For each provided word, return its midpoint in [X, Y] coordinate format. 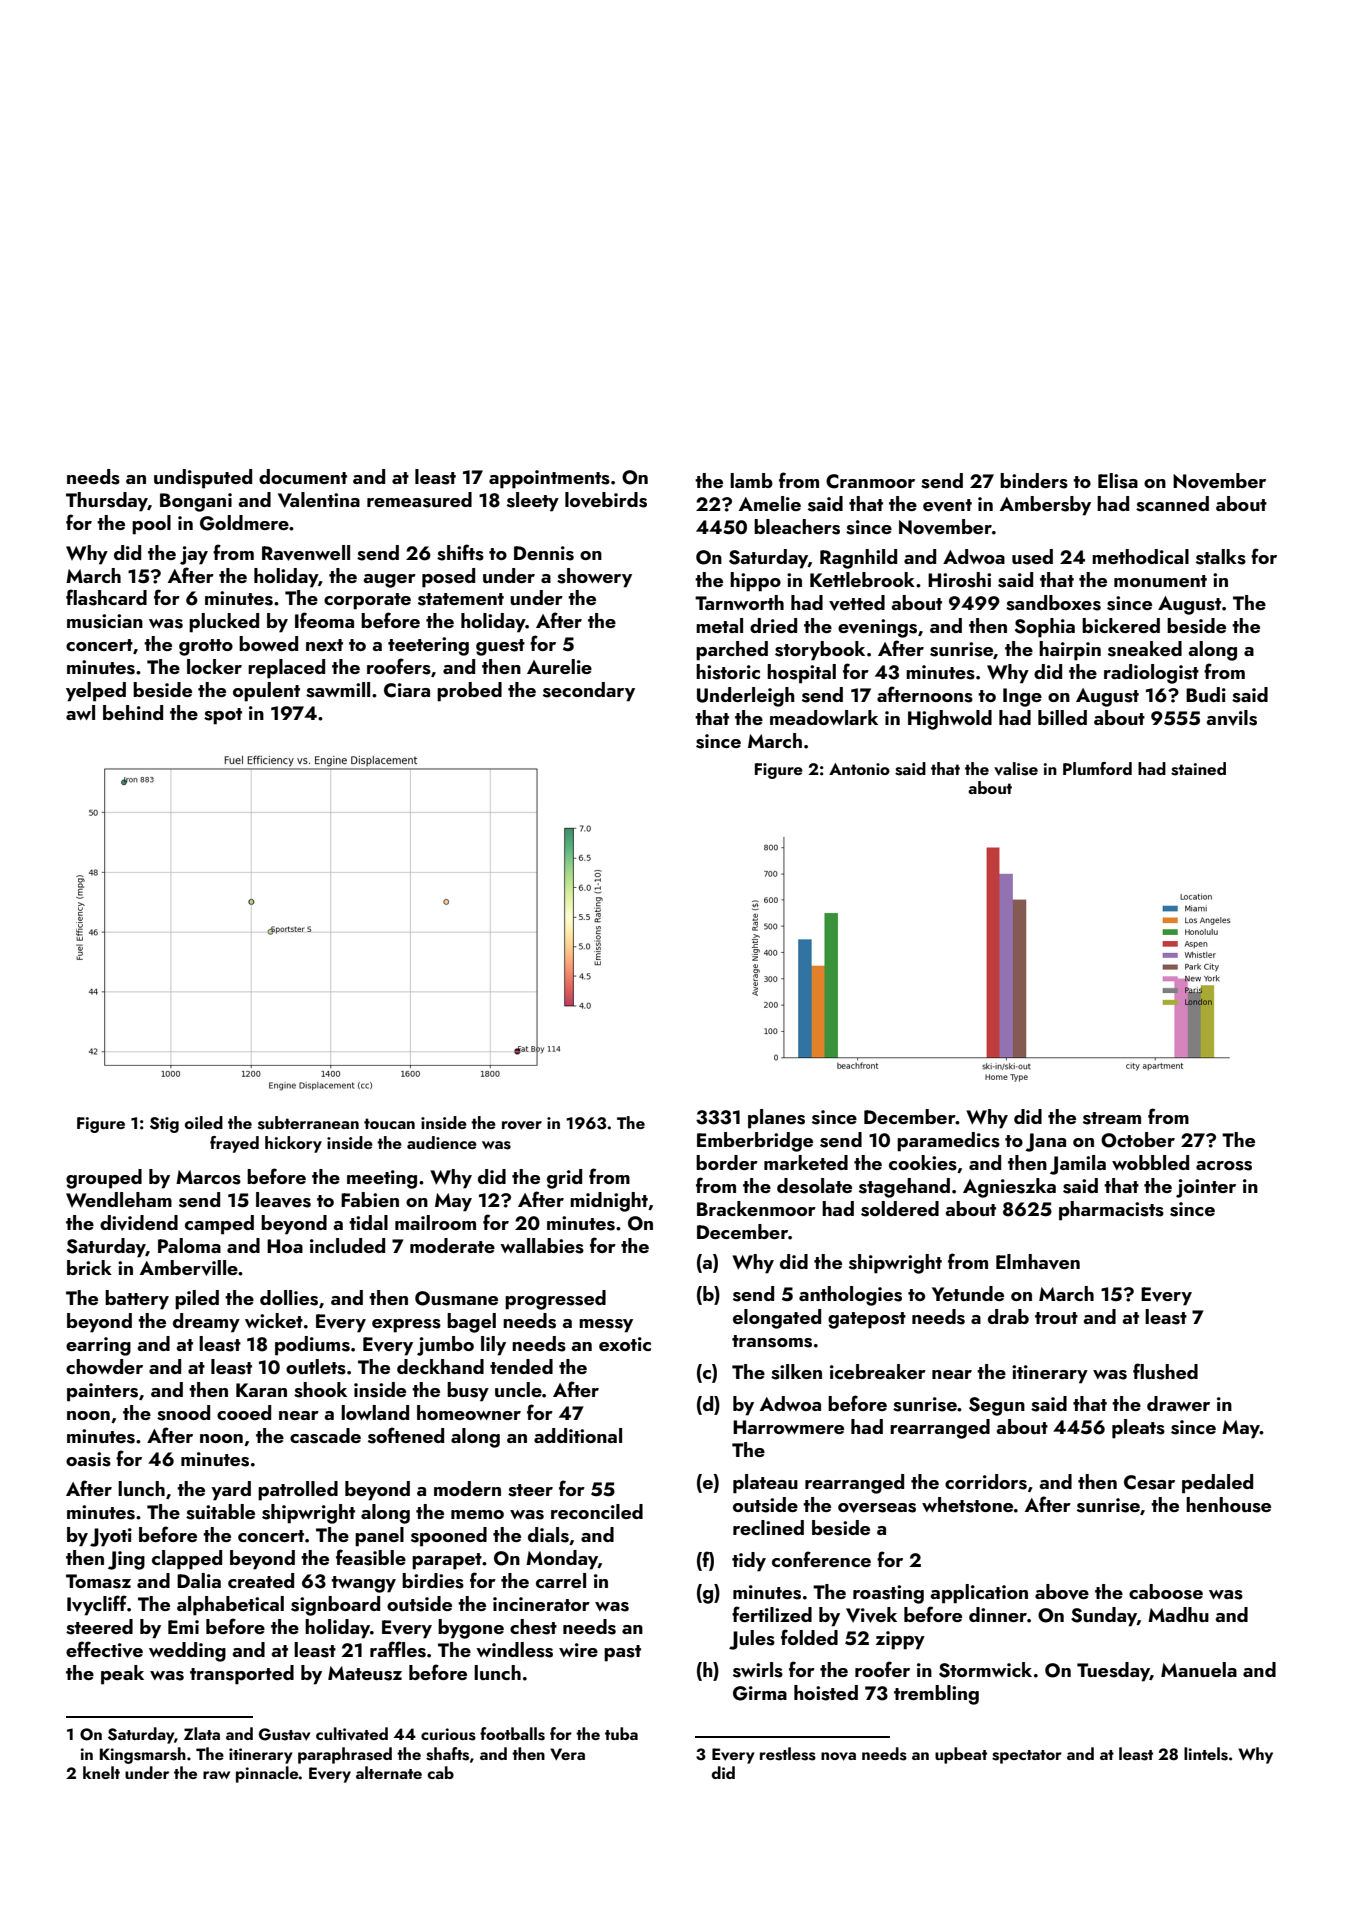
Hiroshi [959, 580]
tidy [749, 1562]
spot [223, 716]
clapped [187, 1560]
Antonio [859, 769]
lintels [1206, 1754]
